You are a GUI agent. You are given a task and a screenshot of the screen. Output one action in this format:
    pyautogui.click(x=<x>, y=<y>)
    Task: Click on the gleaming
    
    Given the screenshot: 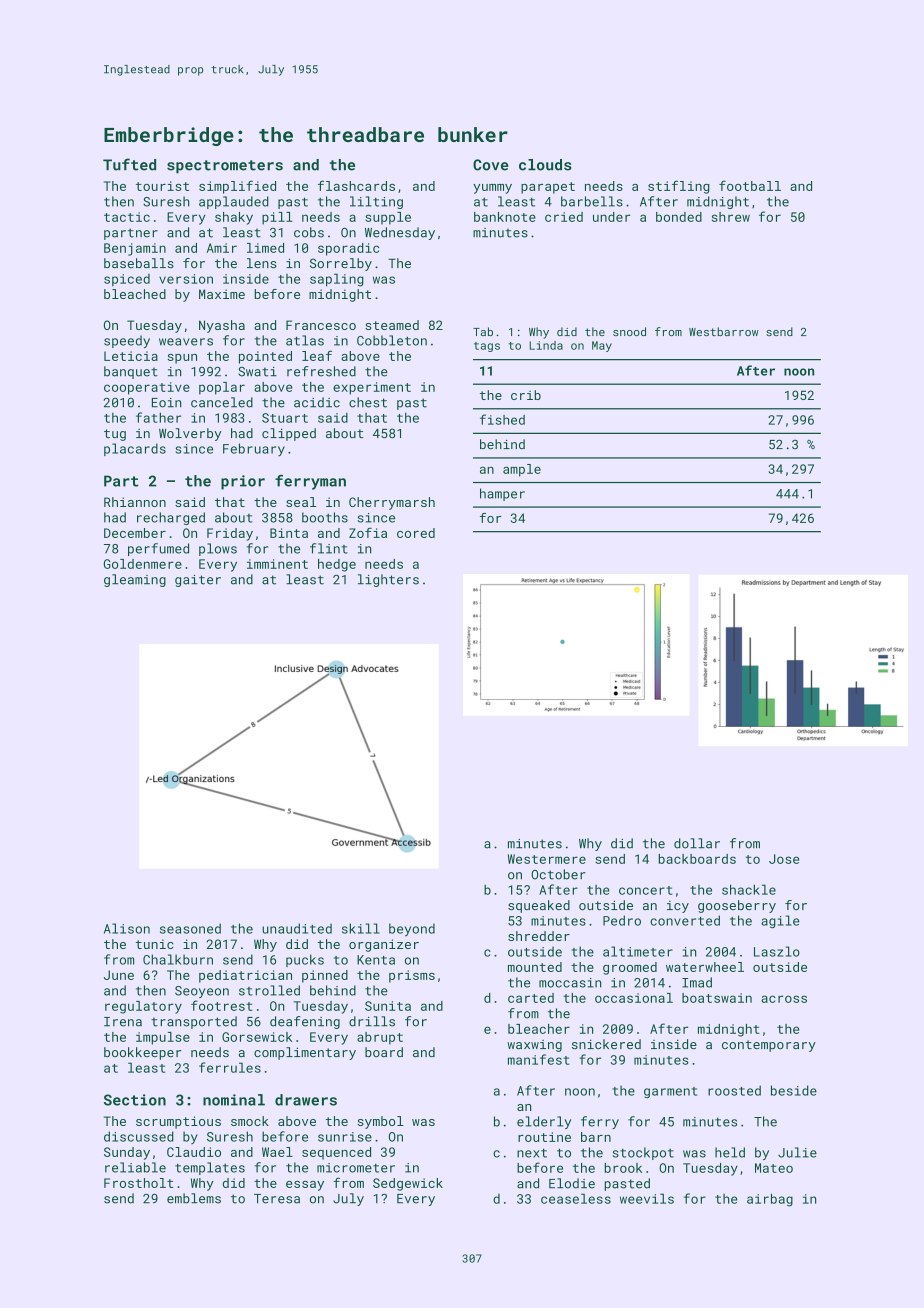 What is the action you would take?
    pyautogui.click(x=135, y=580)
